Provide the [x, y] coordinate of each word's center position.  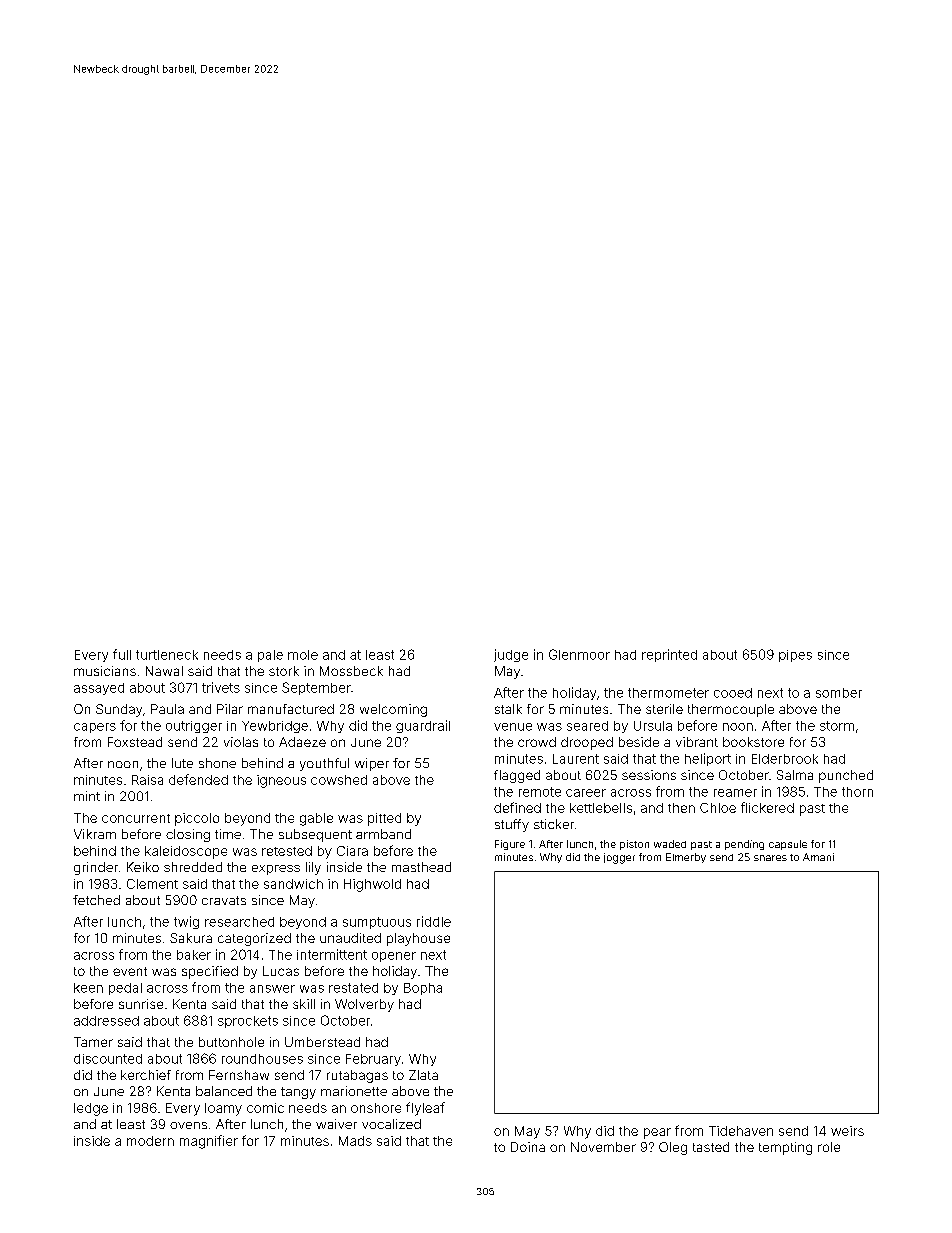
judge [511, 655]
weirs [847, 1131]
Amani [818, 857]
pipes [795, 656]
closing [188, 835]
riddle [434, 921]
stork [284, 671]
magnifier [209, 1142]
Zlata [423, 1075]
